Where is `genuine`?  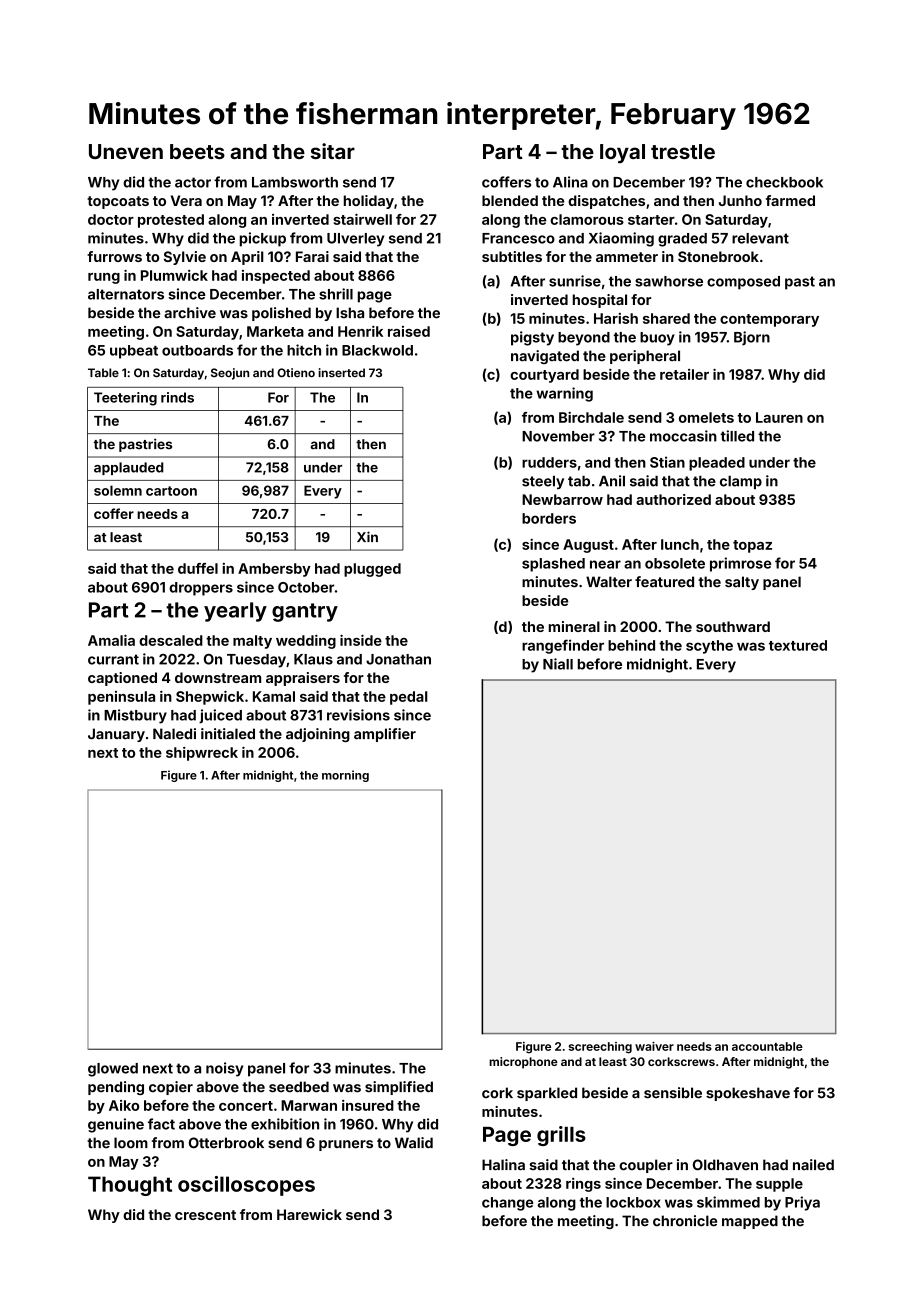
genuine is located at coordinates (116, 1125).
